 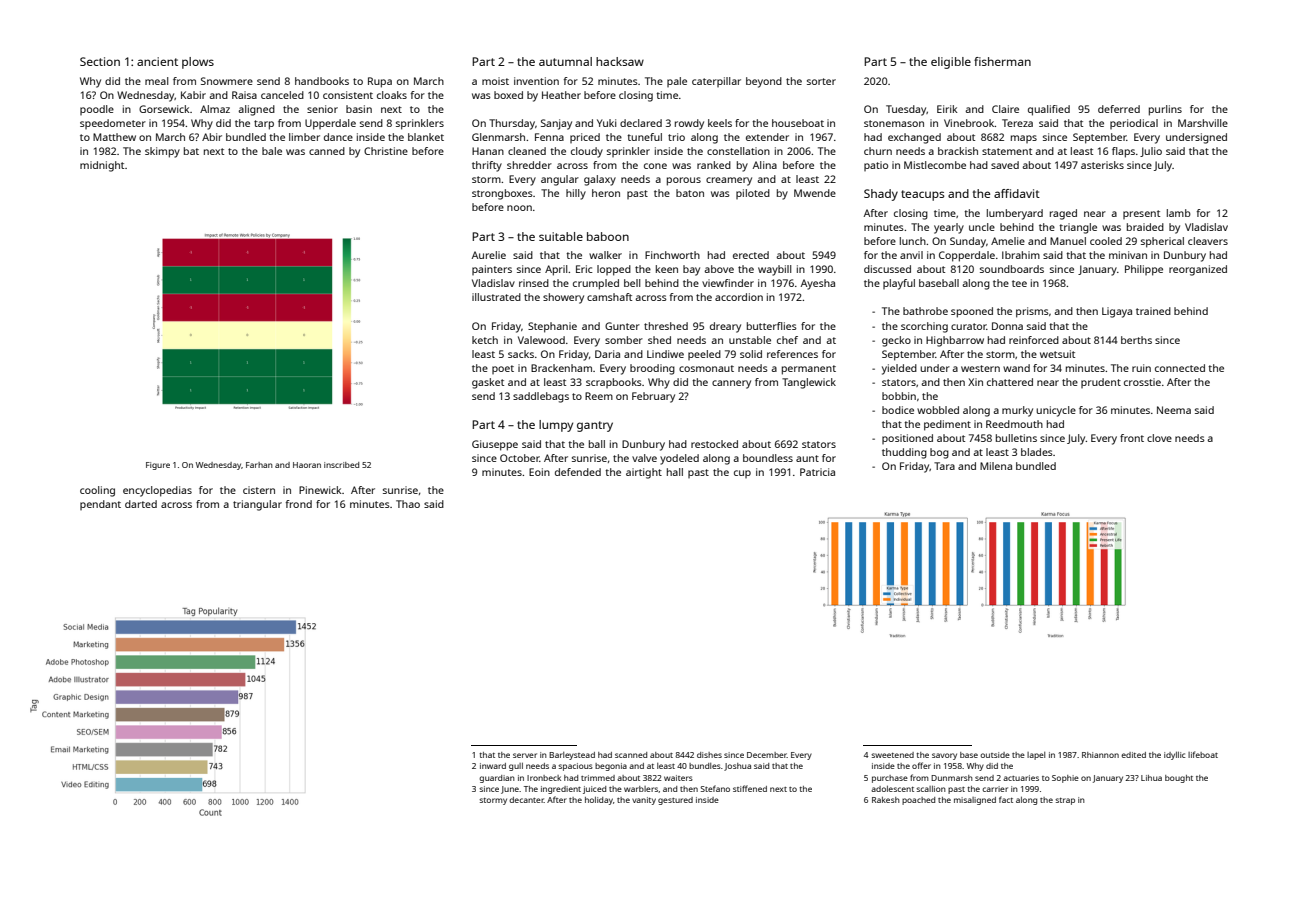 What do you see at coordinates (764, 82) in the document?
I see `beyond` at bounding box center [764, 82].
